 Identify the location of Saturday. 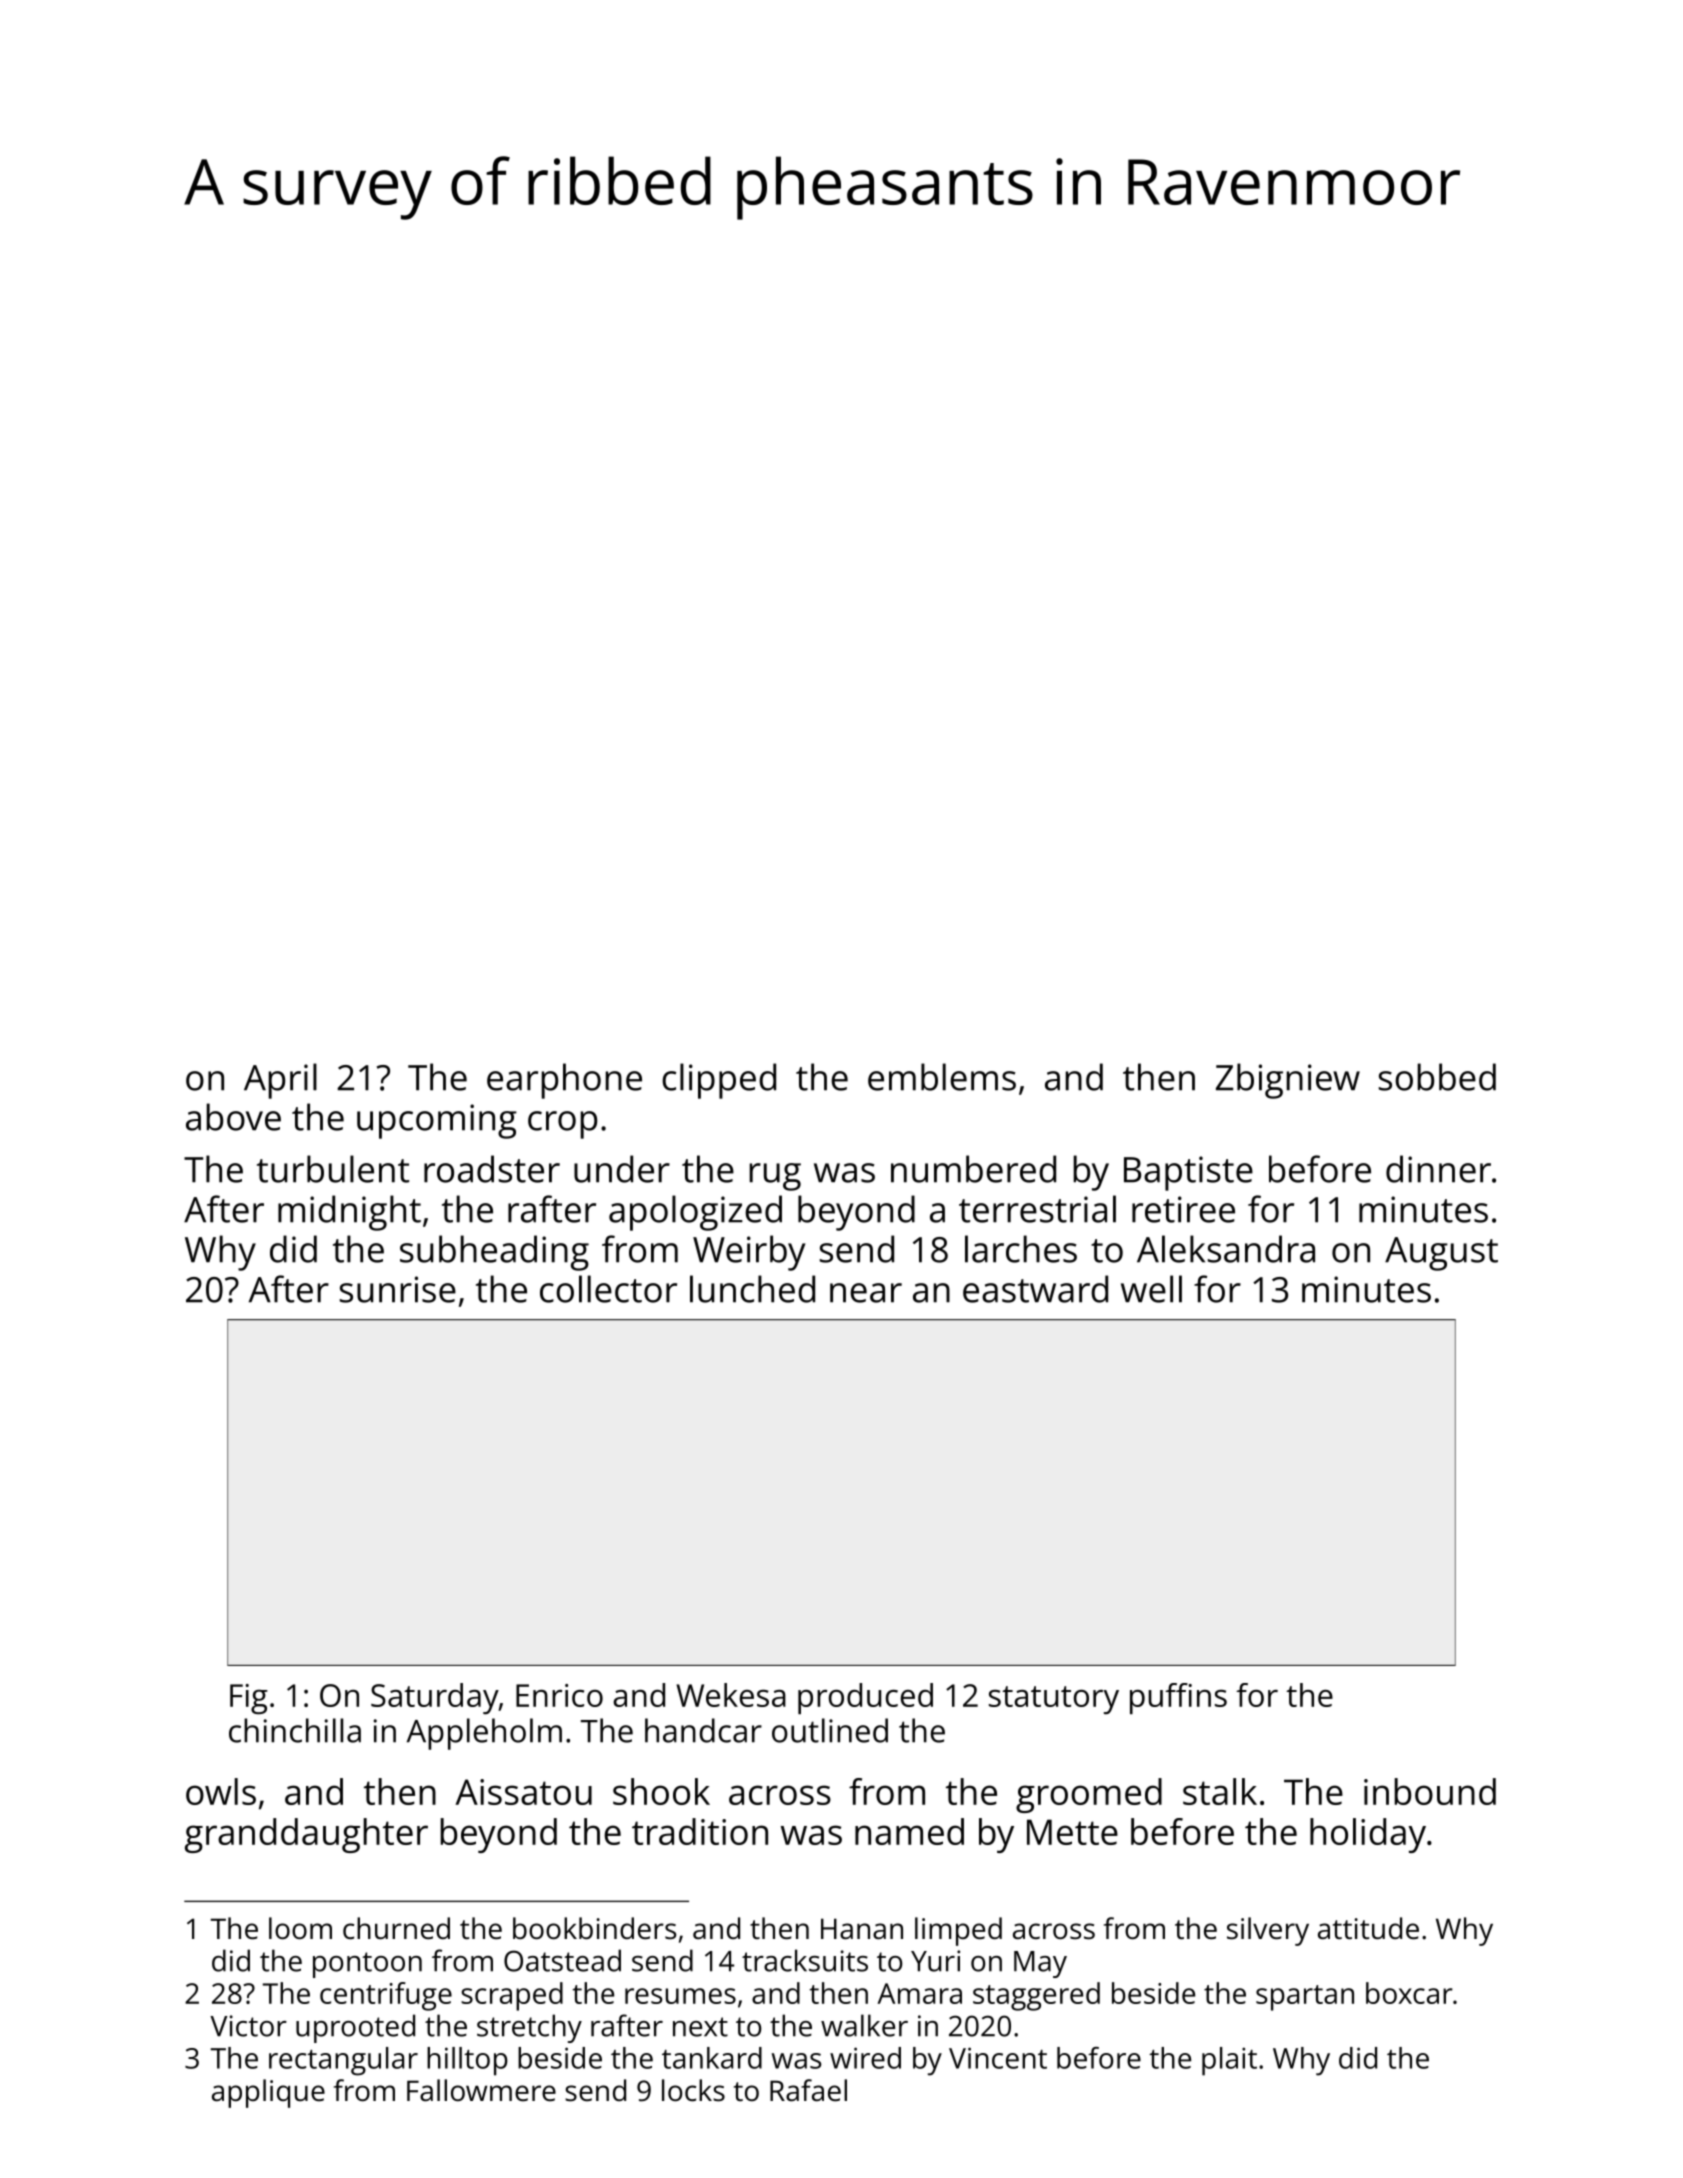
(435, 1699).
